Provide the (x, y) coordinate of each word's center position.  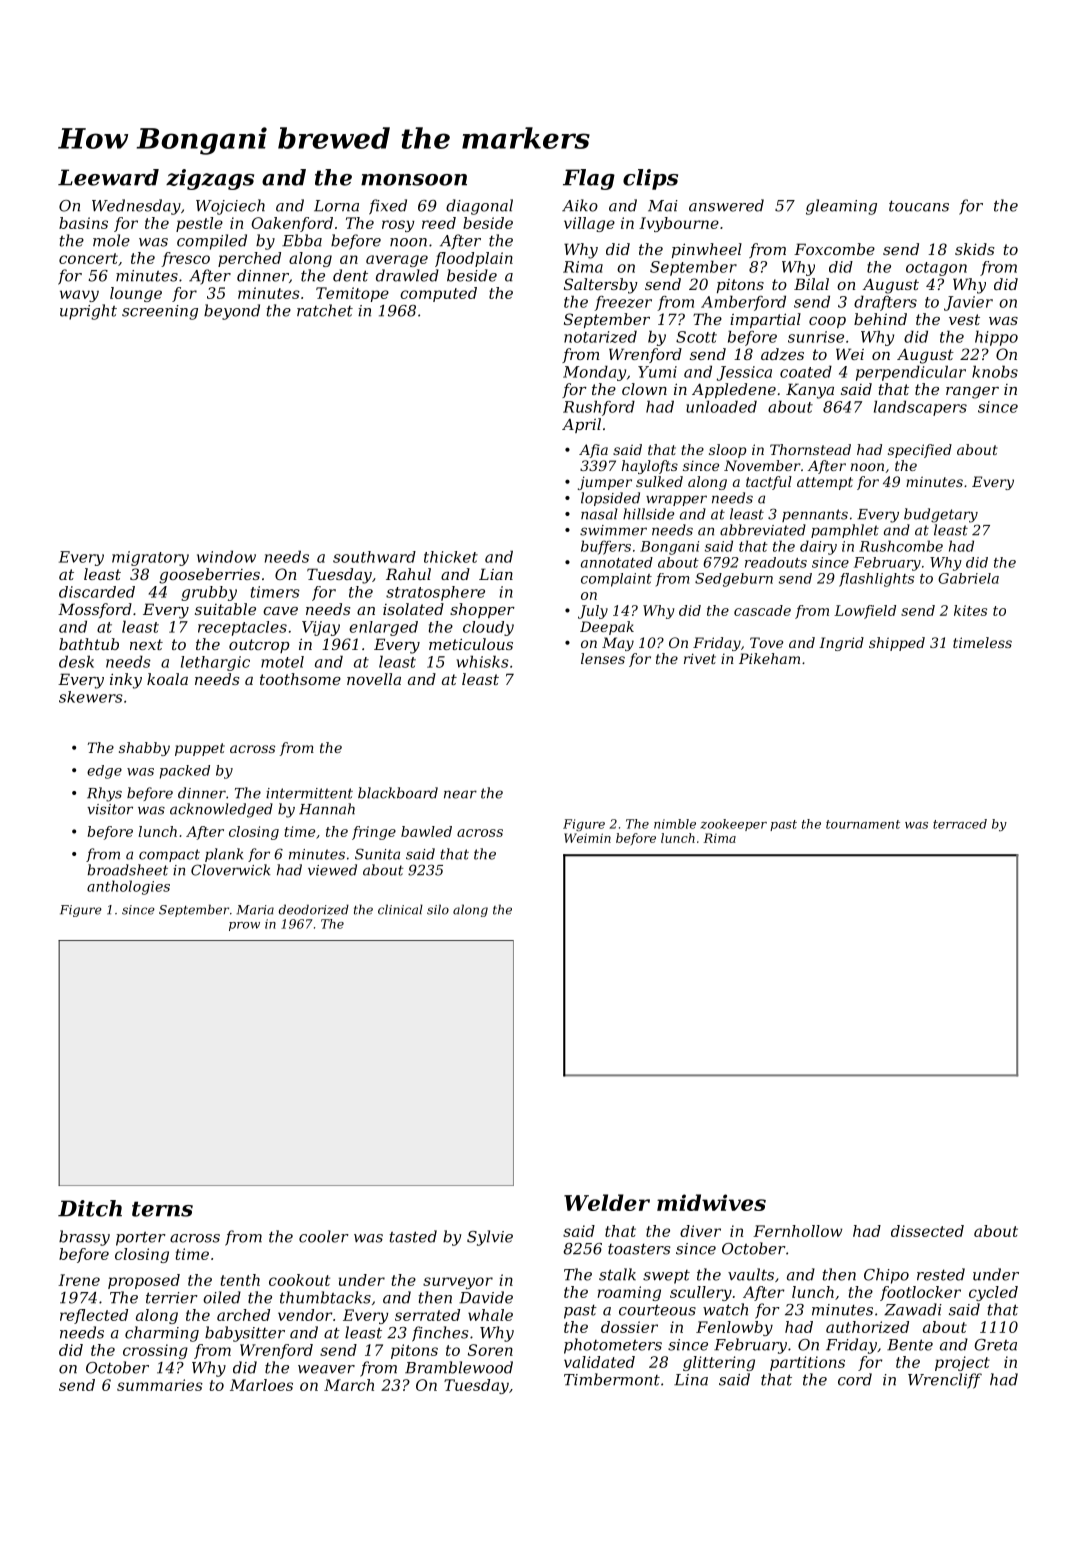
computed (438, 294)
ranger (972, 393)
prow (244, 926)
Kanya (810, 391)
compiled (212, 242)
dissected (927, 1231)
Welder (607, 1202)
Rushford (599, 408)
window (226, 556)
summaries (160, 1385)
